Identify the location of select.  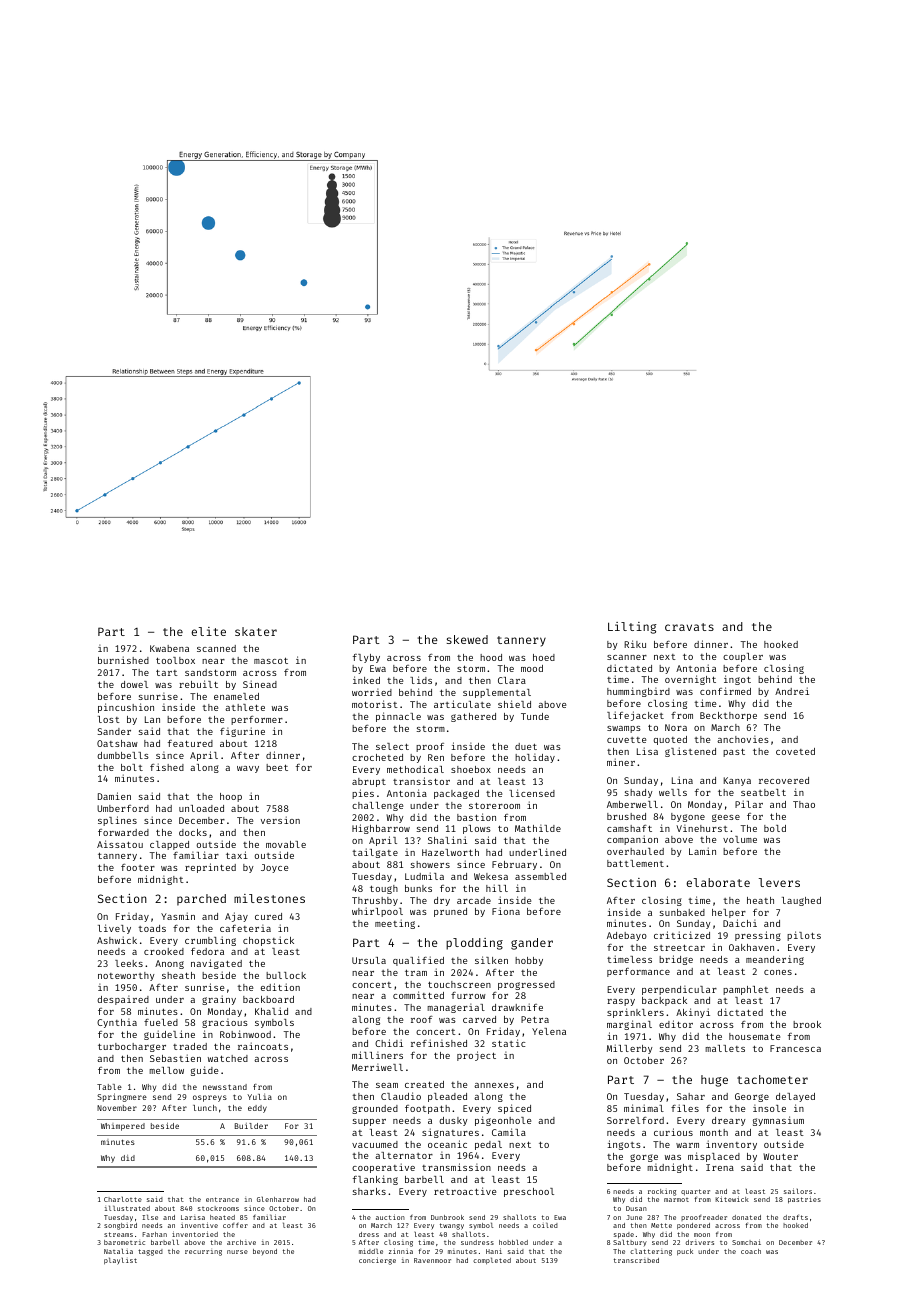
(392, 746).
